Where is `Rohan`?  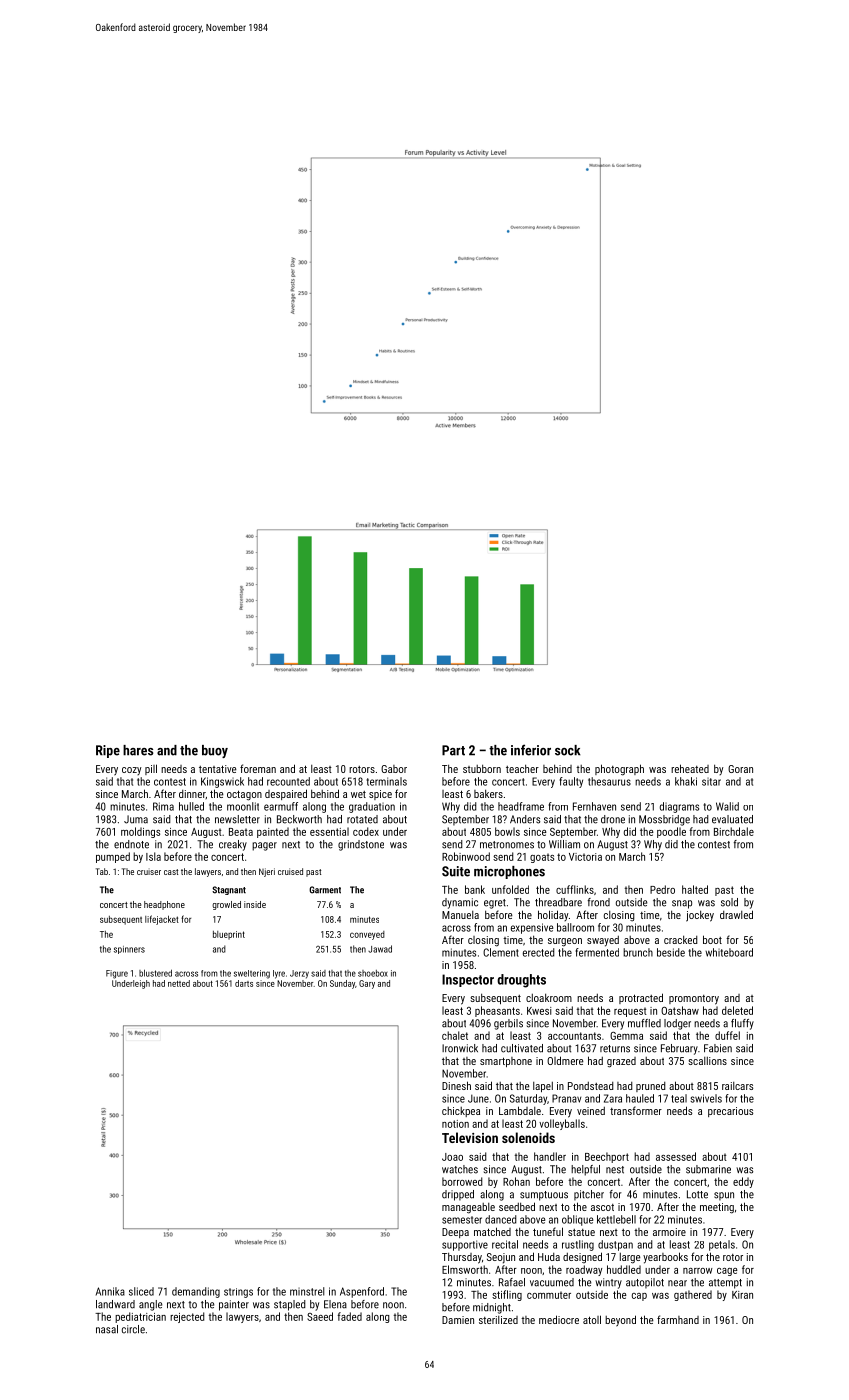
Rohan is located at coordinates (516, 1181).
